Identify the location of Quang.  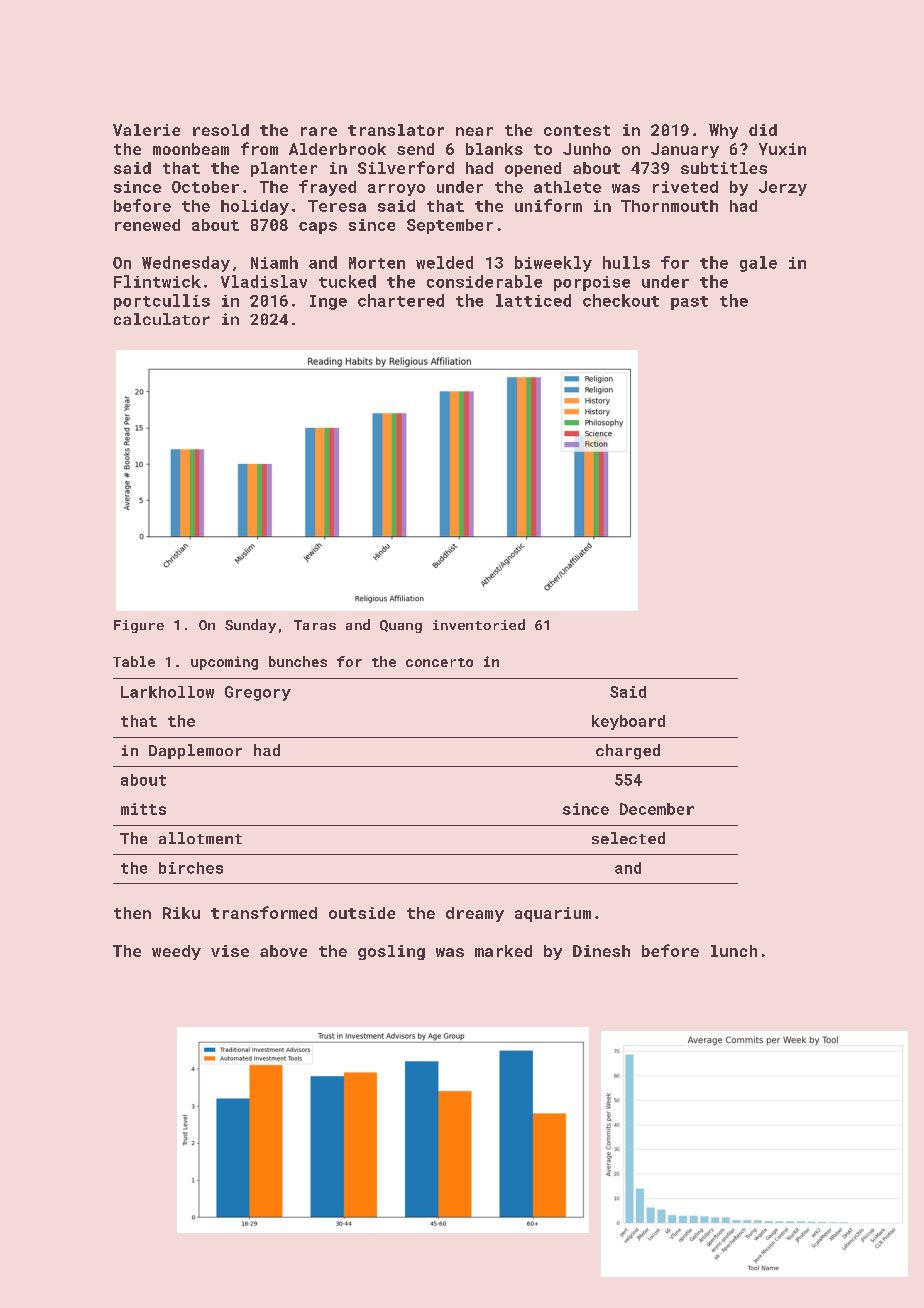
(401, 626).
